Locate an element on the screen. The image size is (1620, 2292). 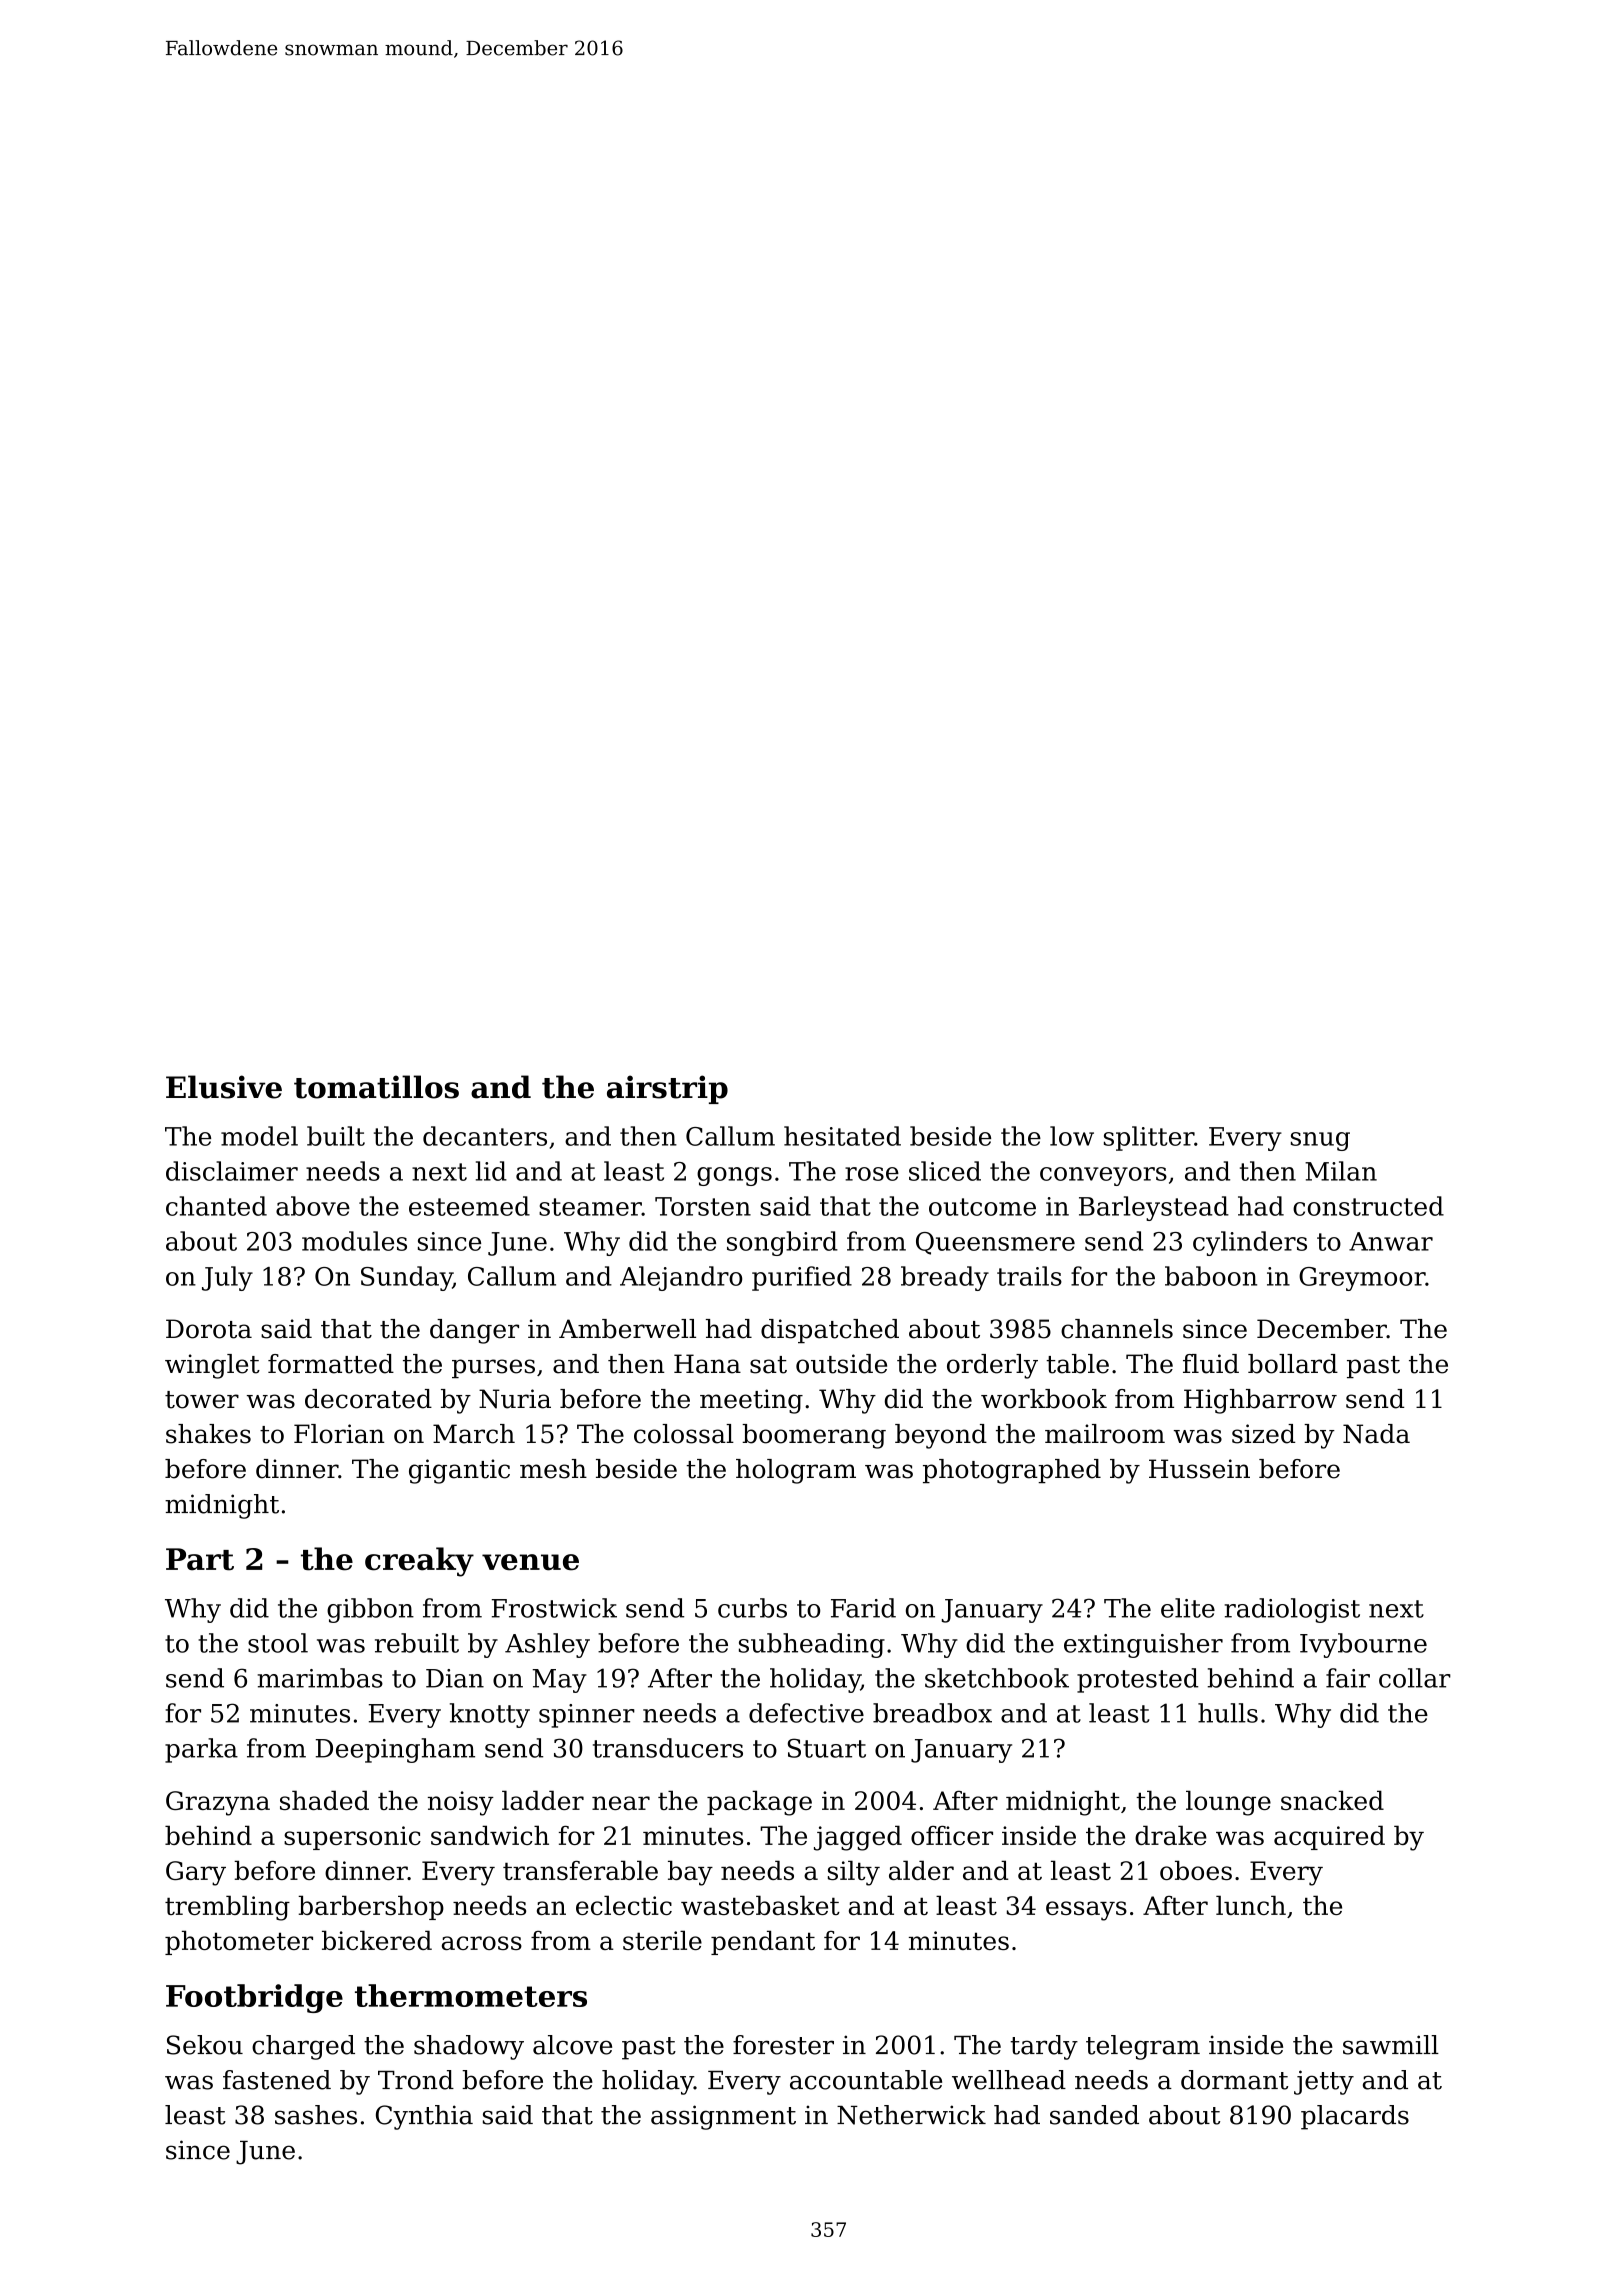
essays is located at coordinates (1086, 1911).
